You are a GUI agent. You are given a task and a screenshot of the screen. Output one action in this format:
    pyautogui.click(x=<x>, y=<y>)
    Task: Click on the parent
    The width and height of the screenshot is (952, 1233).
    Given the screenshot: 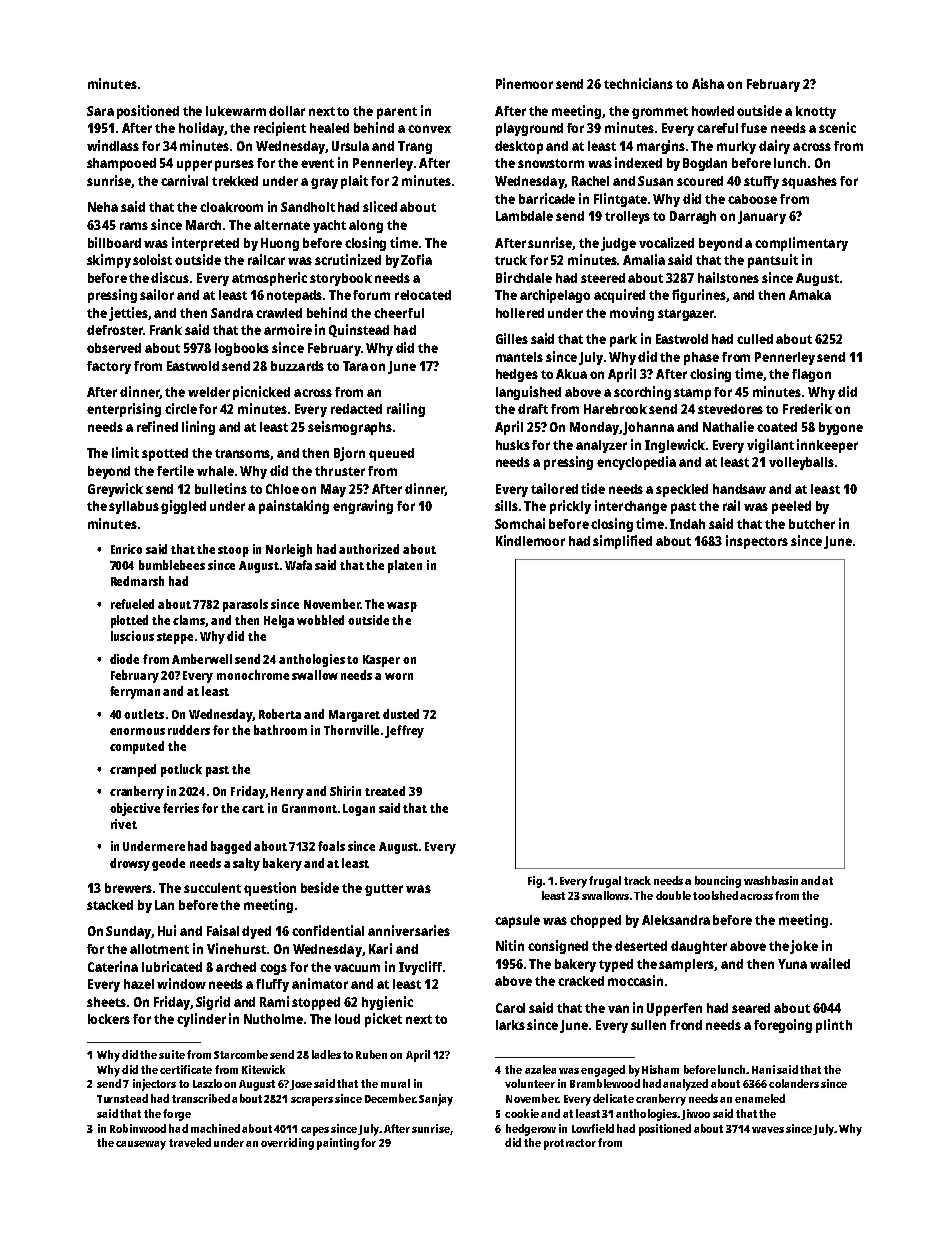 What is the action you would take?
    pyautogui.click(x=397, y=113)
